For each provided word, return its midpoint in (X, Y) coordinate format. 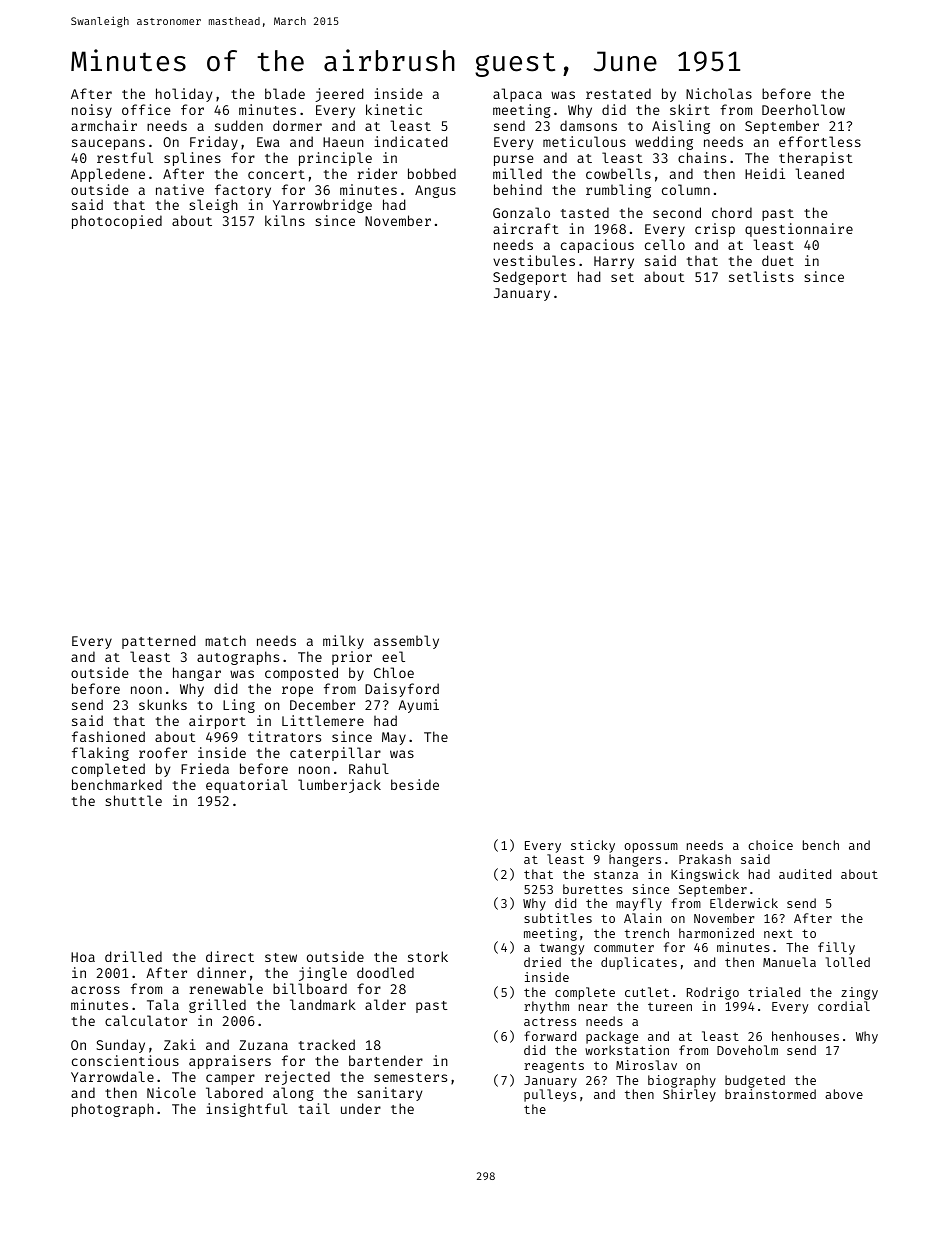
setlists (761, 276)
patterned (159, 642)
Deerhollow (803, 109)
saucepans (108, 144)
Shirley (689, 1095)
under (361, 1108)
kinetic (394, 109)
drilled (133, 956)
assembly (406, 642)
